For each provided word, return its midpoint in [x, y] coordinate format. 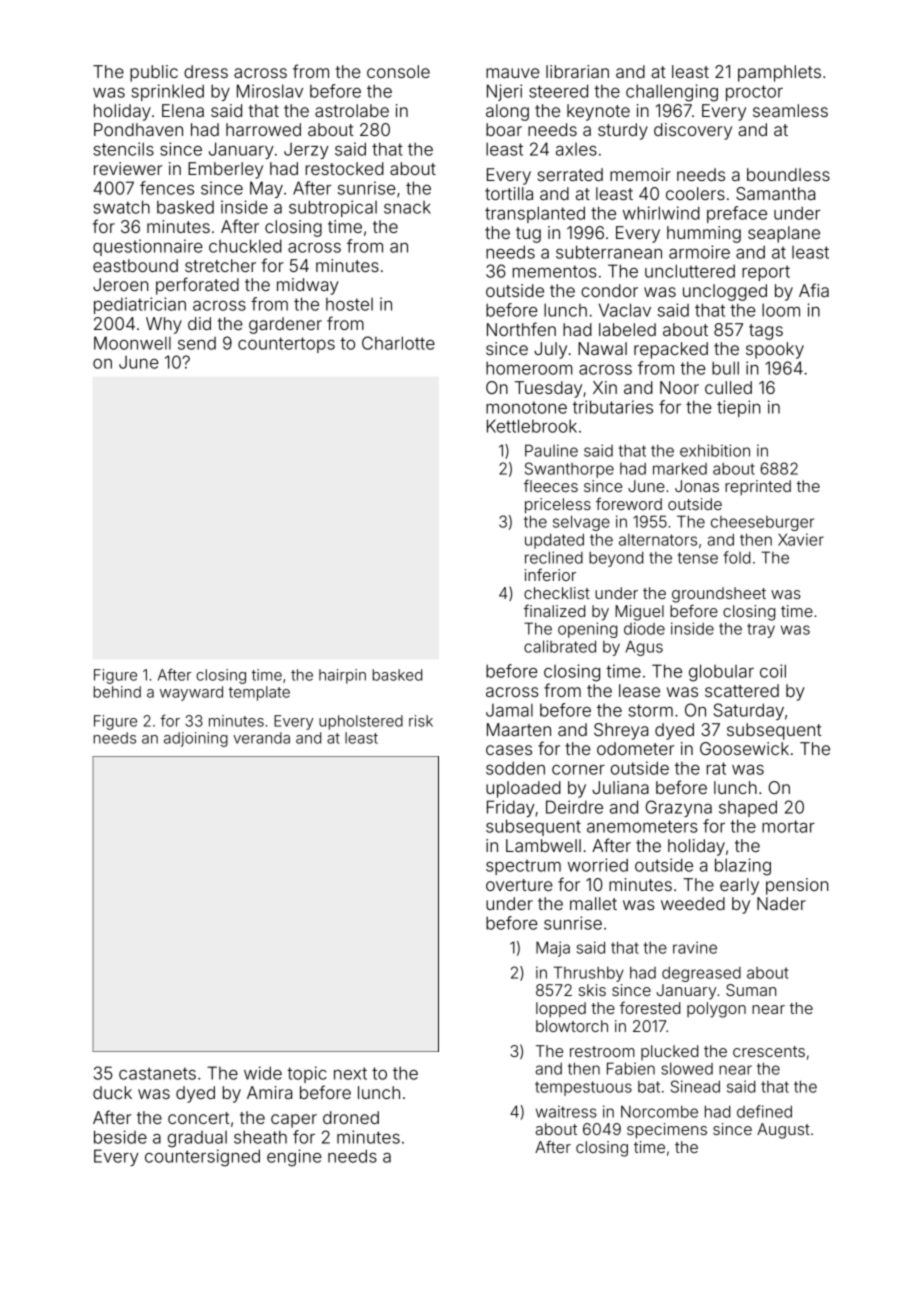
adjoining [196, 739]
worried [598, 865]
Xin [605, 387]
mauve [513, 73]
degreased [701, 974]
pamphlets [779, 73]
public [154, 73]
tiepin [738, 408]
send [197, 343]
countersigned [202, 1158]
